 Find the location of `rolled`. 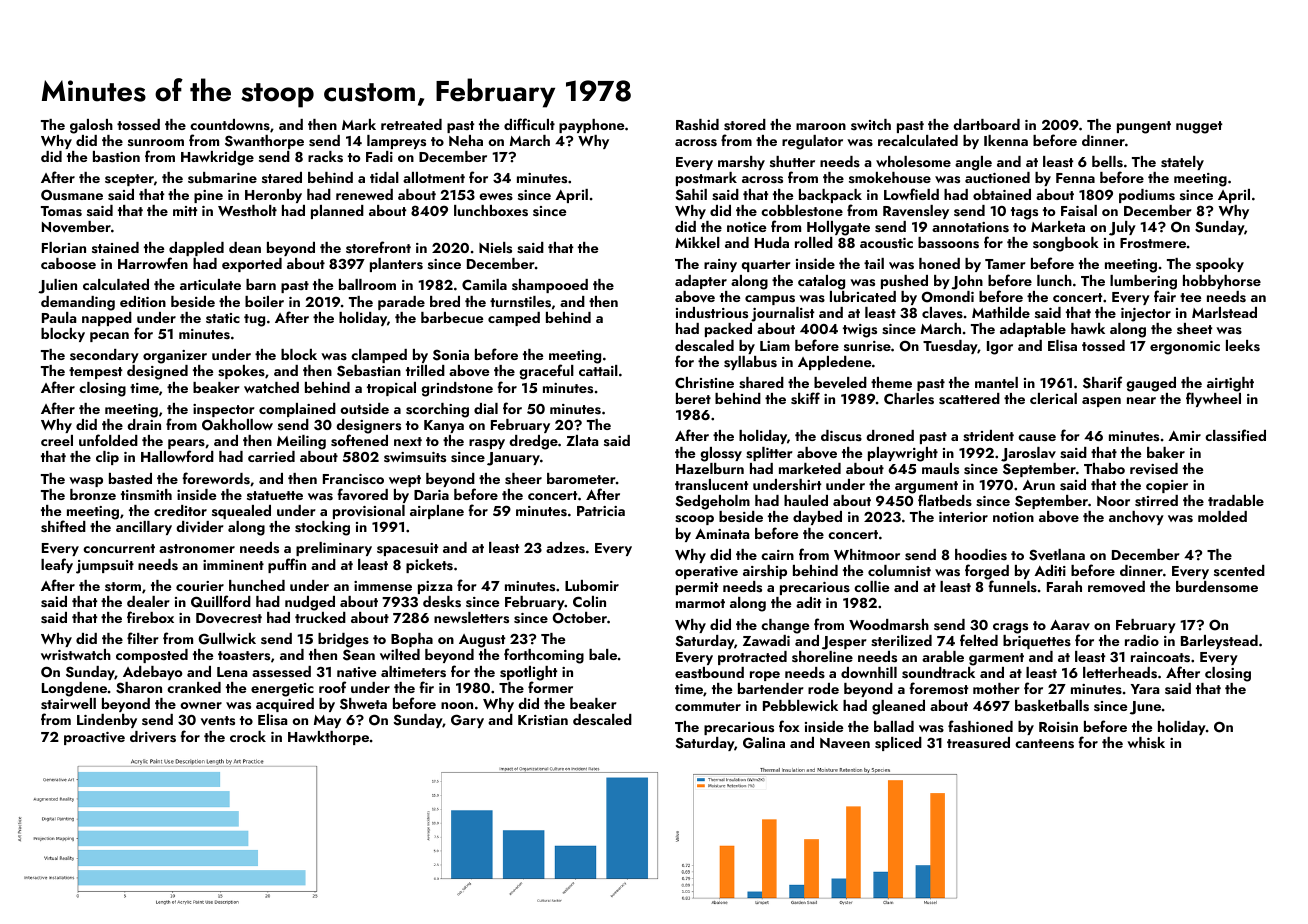

rolled is located at coordinates (814, 242).
